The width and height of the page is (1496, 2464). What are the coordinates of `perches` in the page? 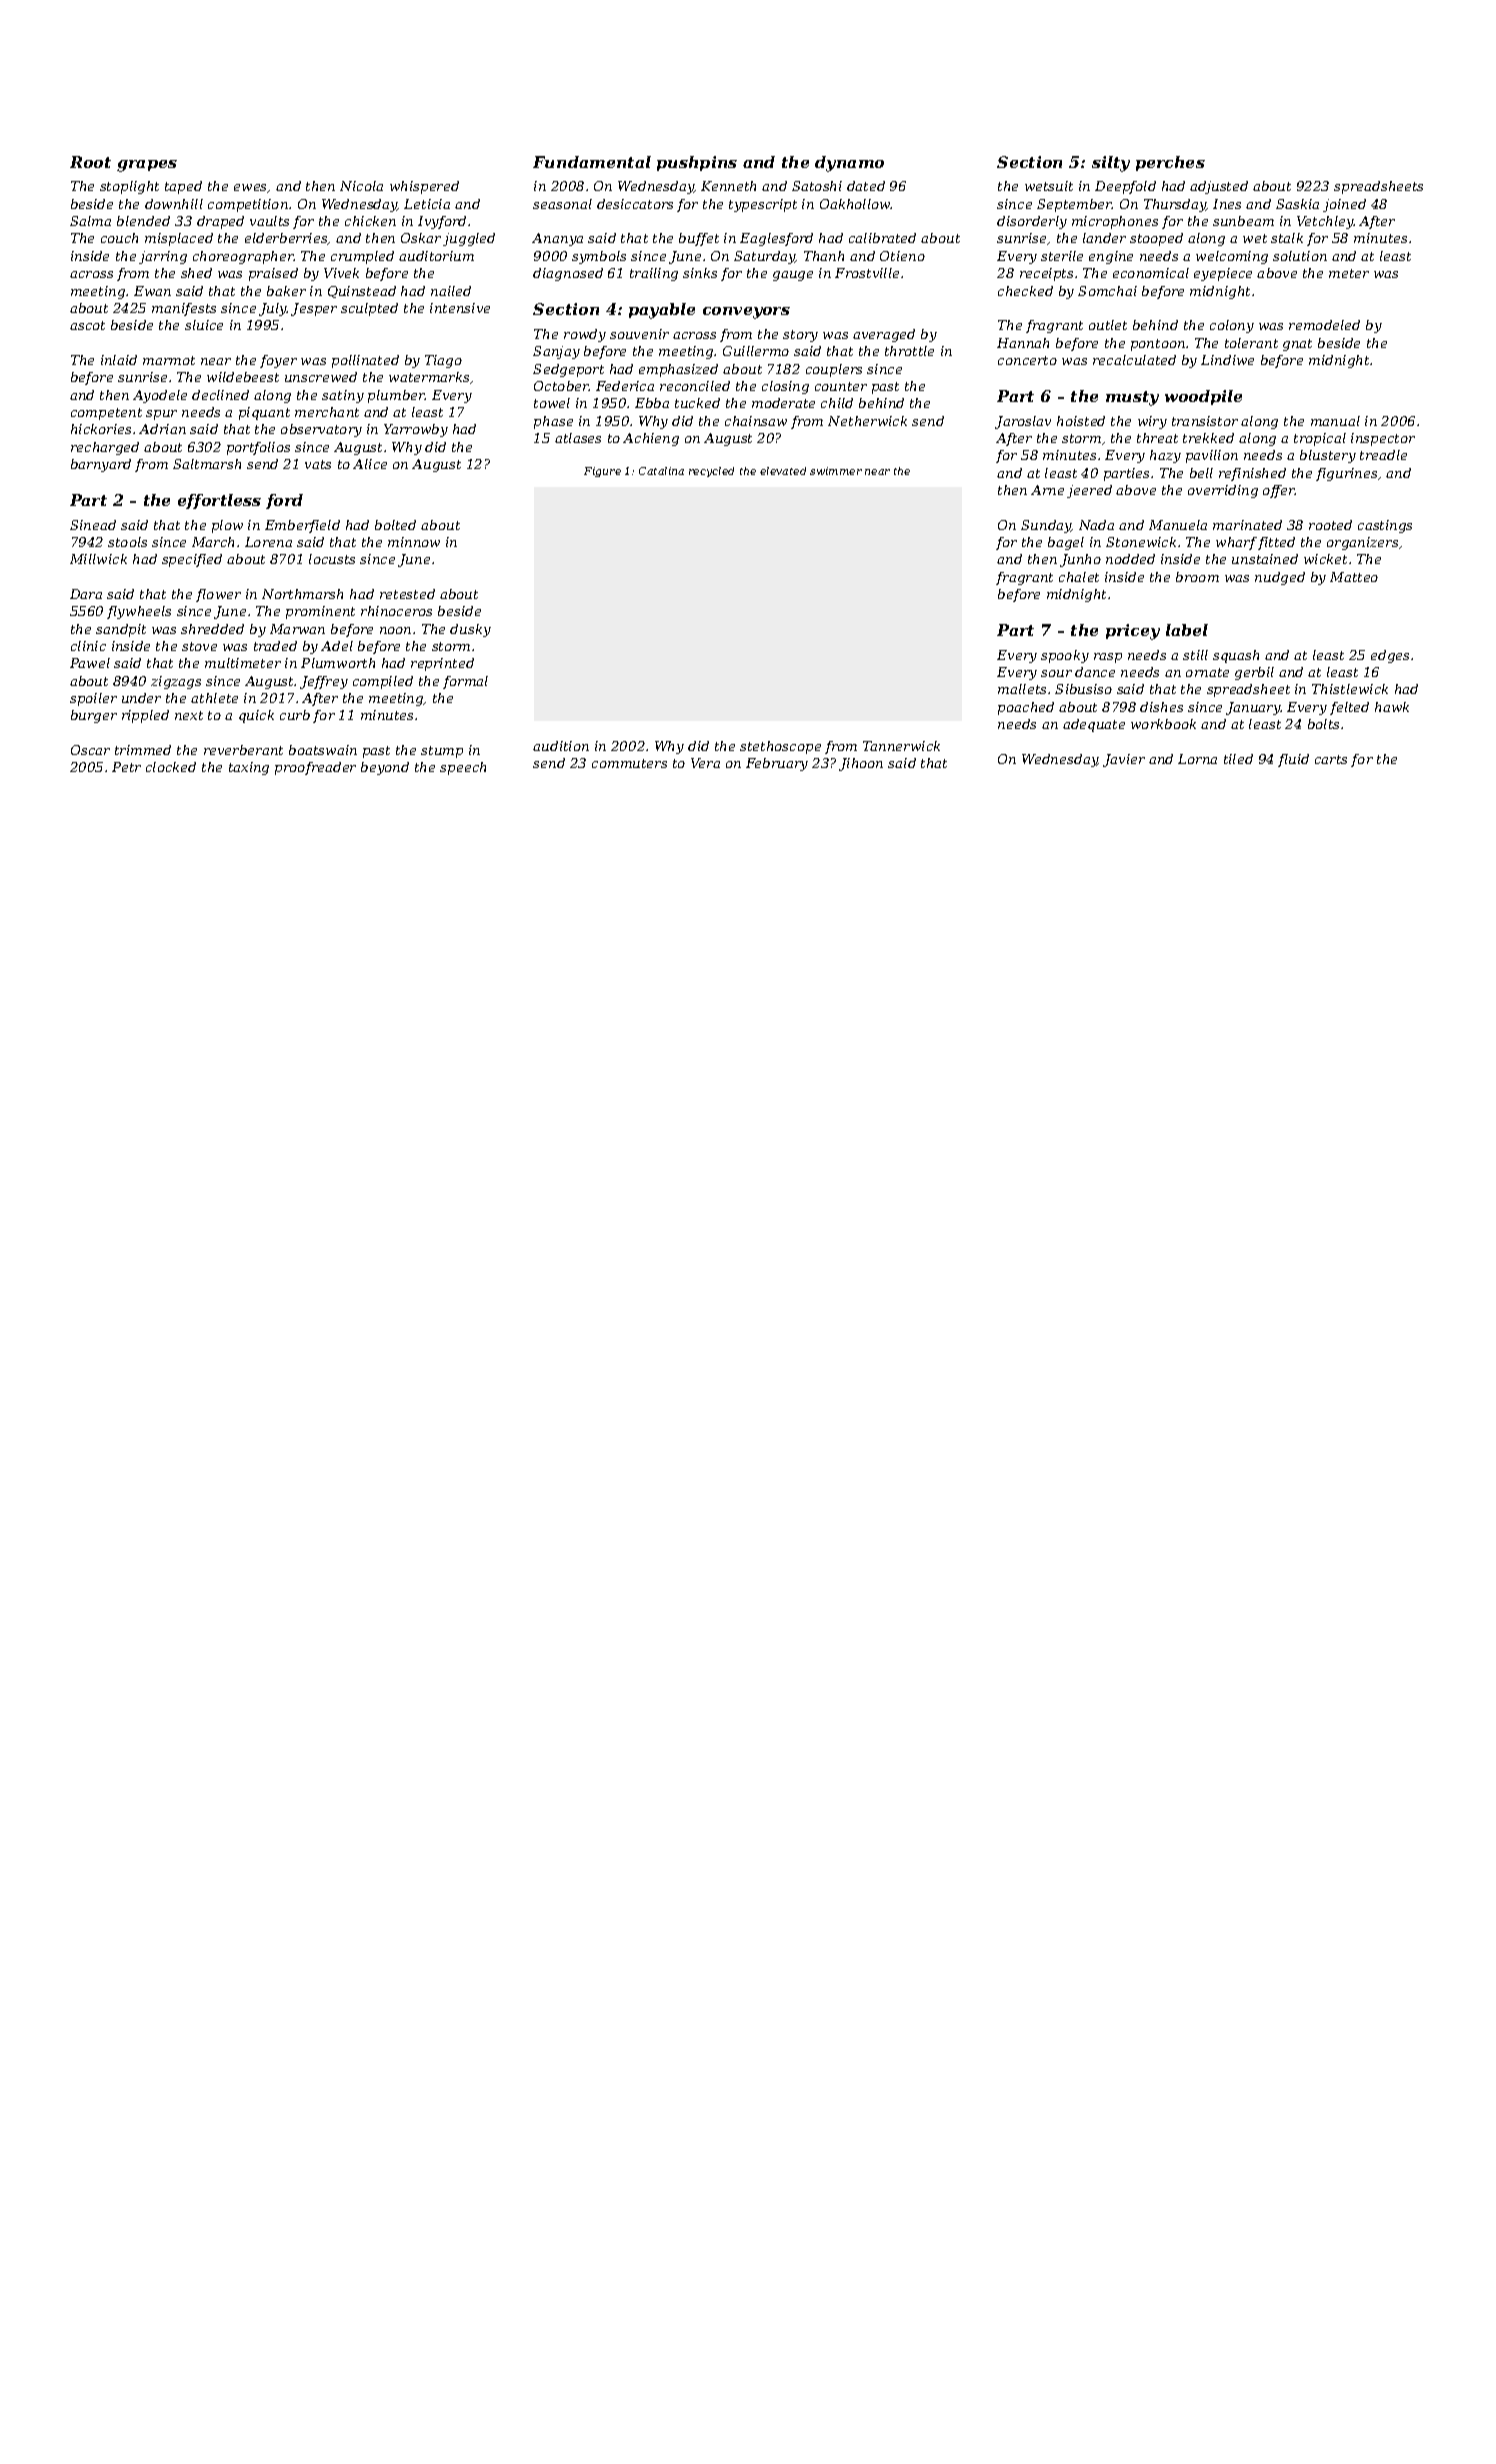 It's located at (1170, 163).
